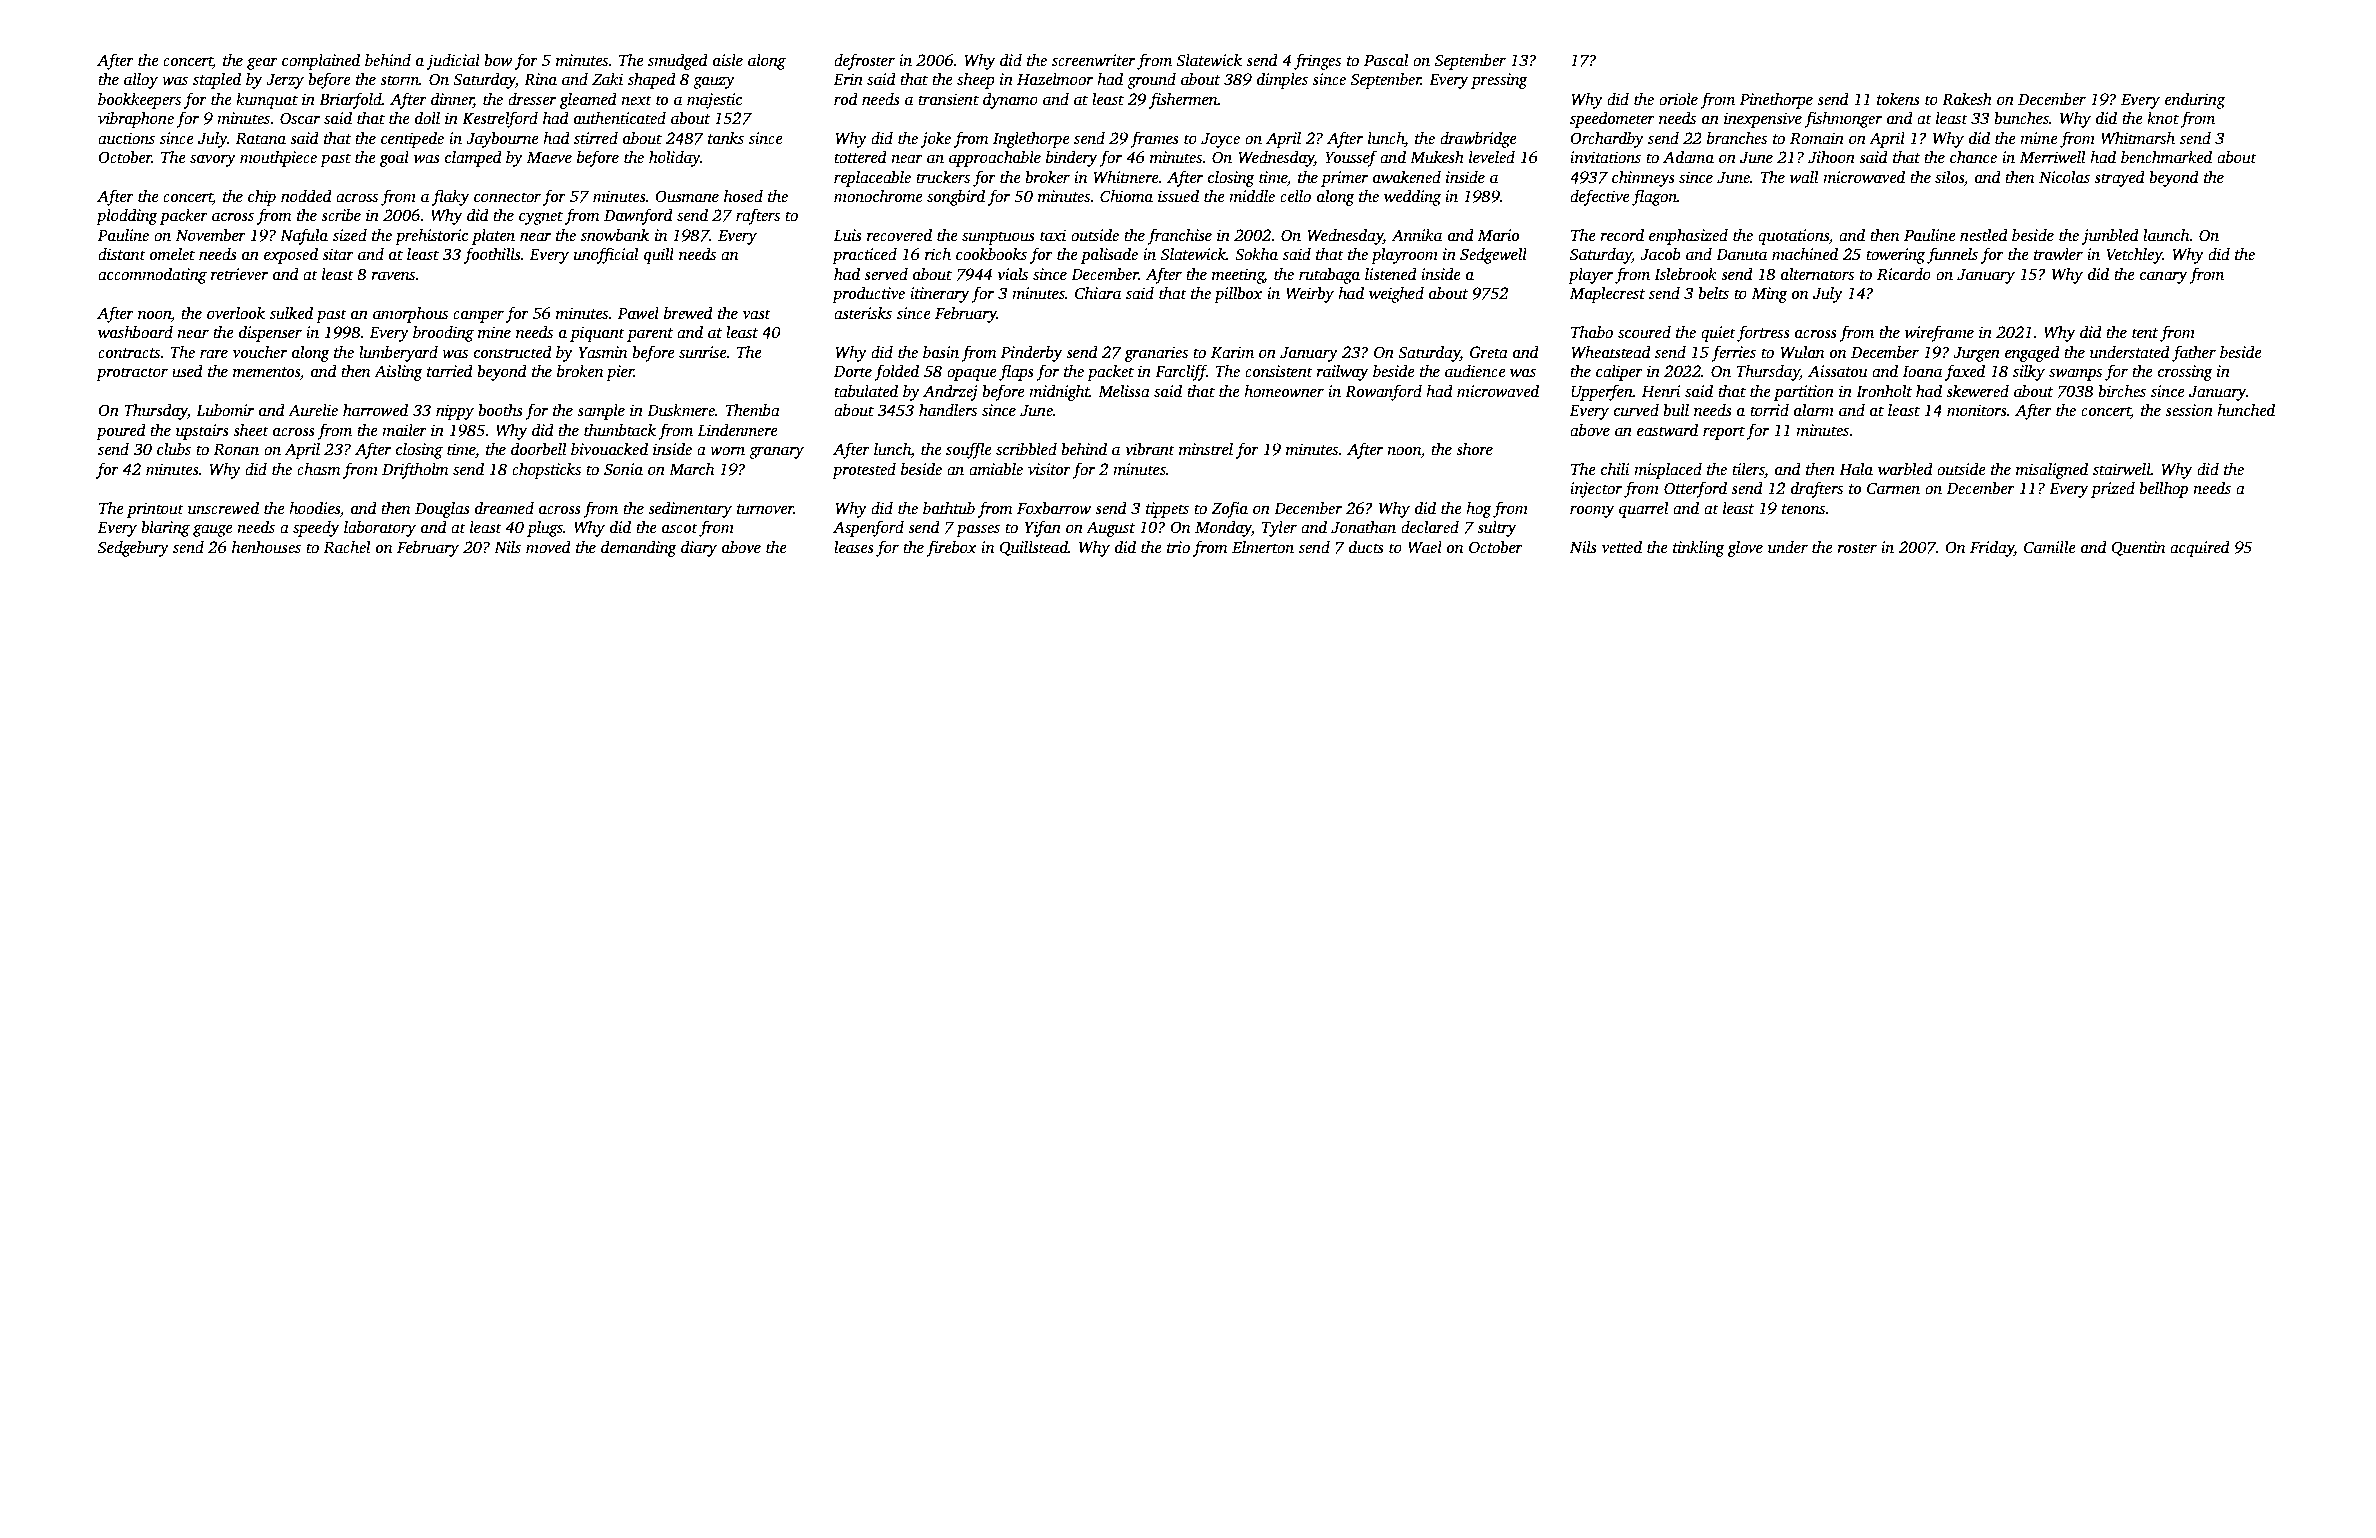 The height and width of the screenshot is (1538, 2376). Describe the element at coordinates (314, 508) in the screenshot. I see `hoodies` at that location.
